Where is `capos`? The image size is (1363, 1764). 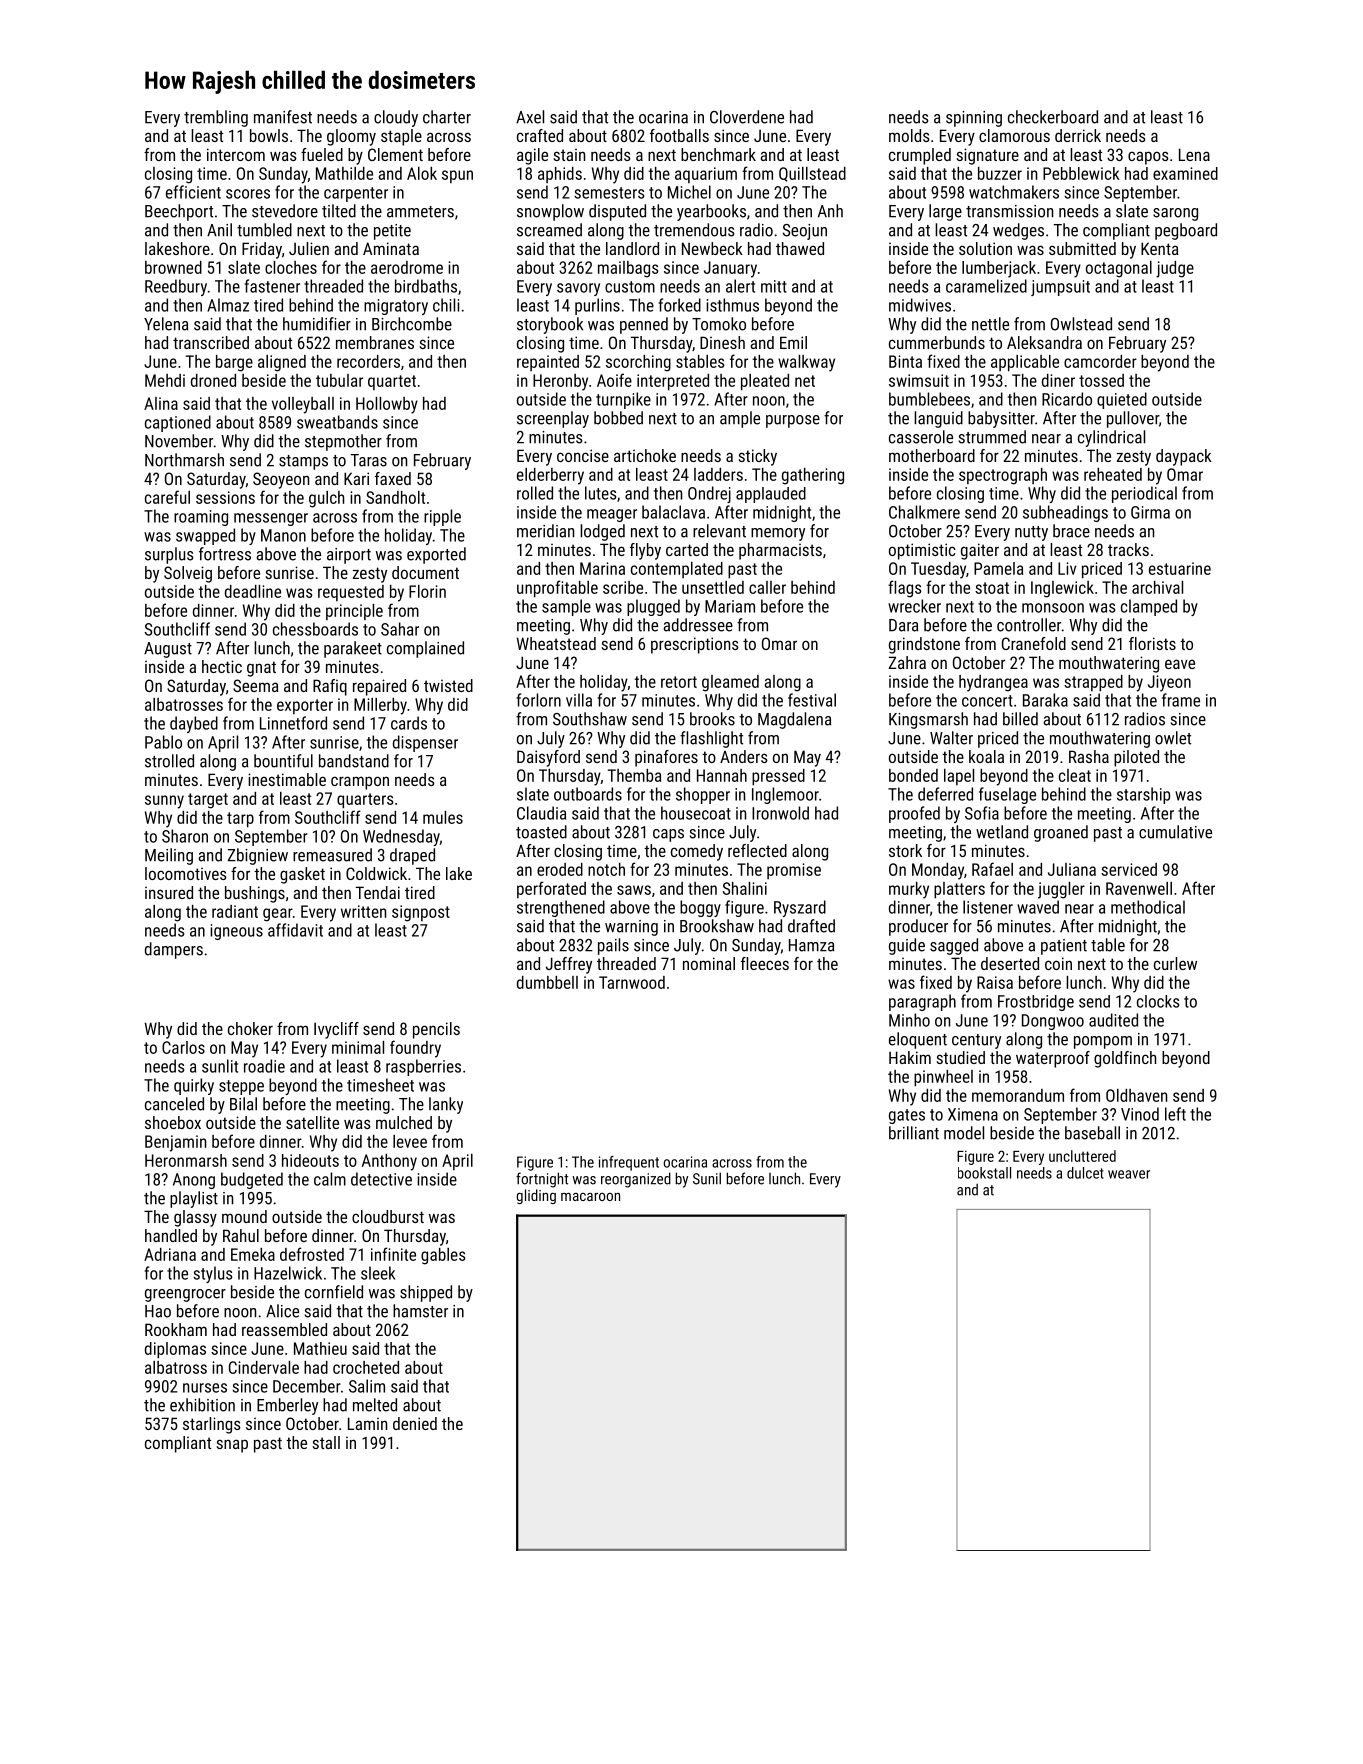 capos is located at coordinates (1148, 158).
